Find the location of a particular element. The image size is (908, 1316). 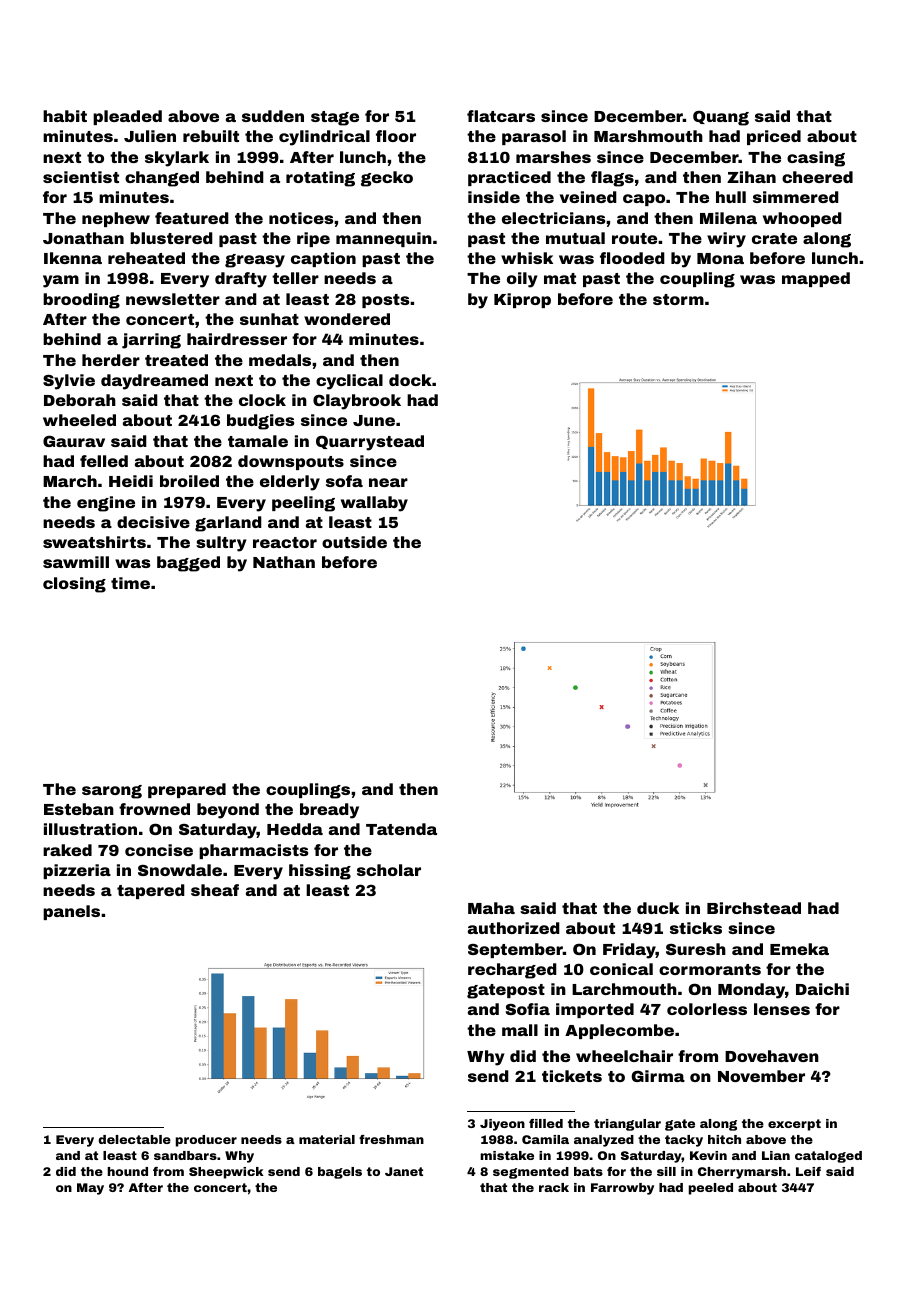

material is located at coordinates (327, 1139).
